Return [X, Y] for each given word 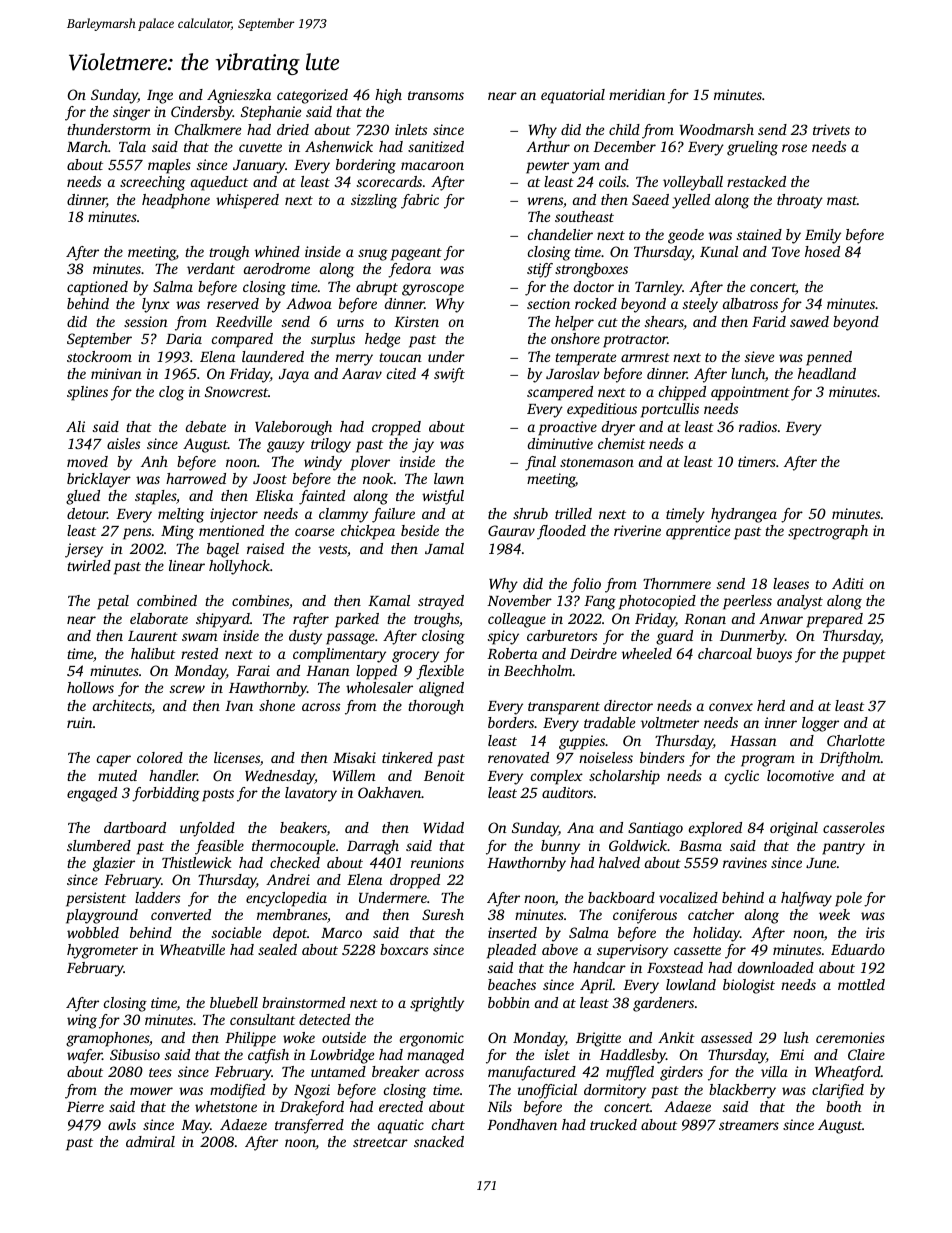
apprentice [698, 532]
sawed [809, 321]
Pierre [85, 1106]
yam [586, 168]
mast [842, 200]
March [87, 146]
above [560, 949]
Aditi [848, 583]
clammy [343, 515]
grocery [415, 657]
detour [87, 513]
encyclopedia [286, 899]
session [146, 321]
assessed [726, 1037]
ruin [80, 722]
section [548, 303]
